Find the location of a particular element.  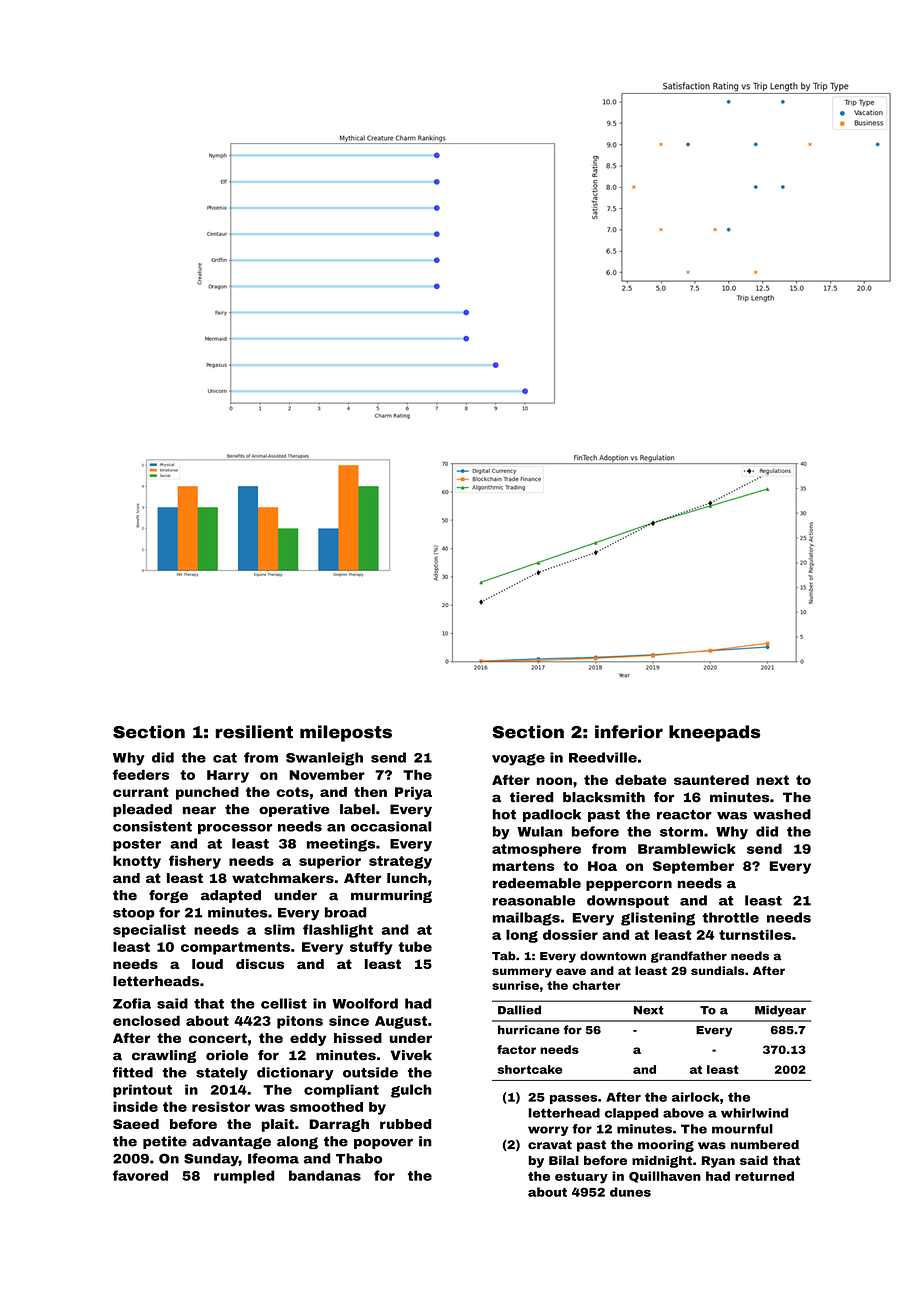

specialist is located at coordinates (149, 931).
